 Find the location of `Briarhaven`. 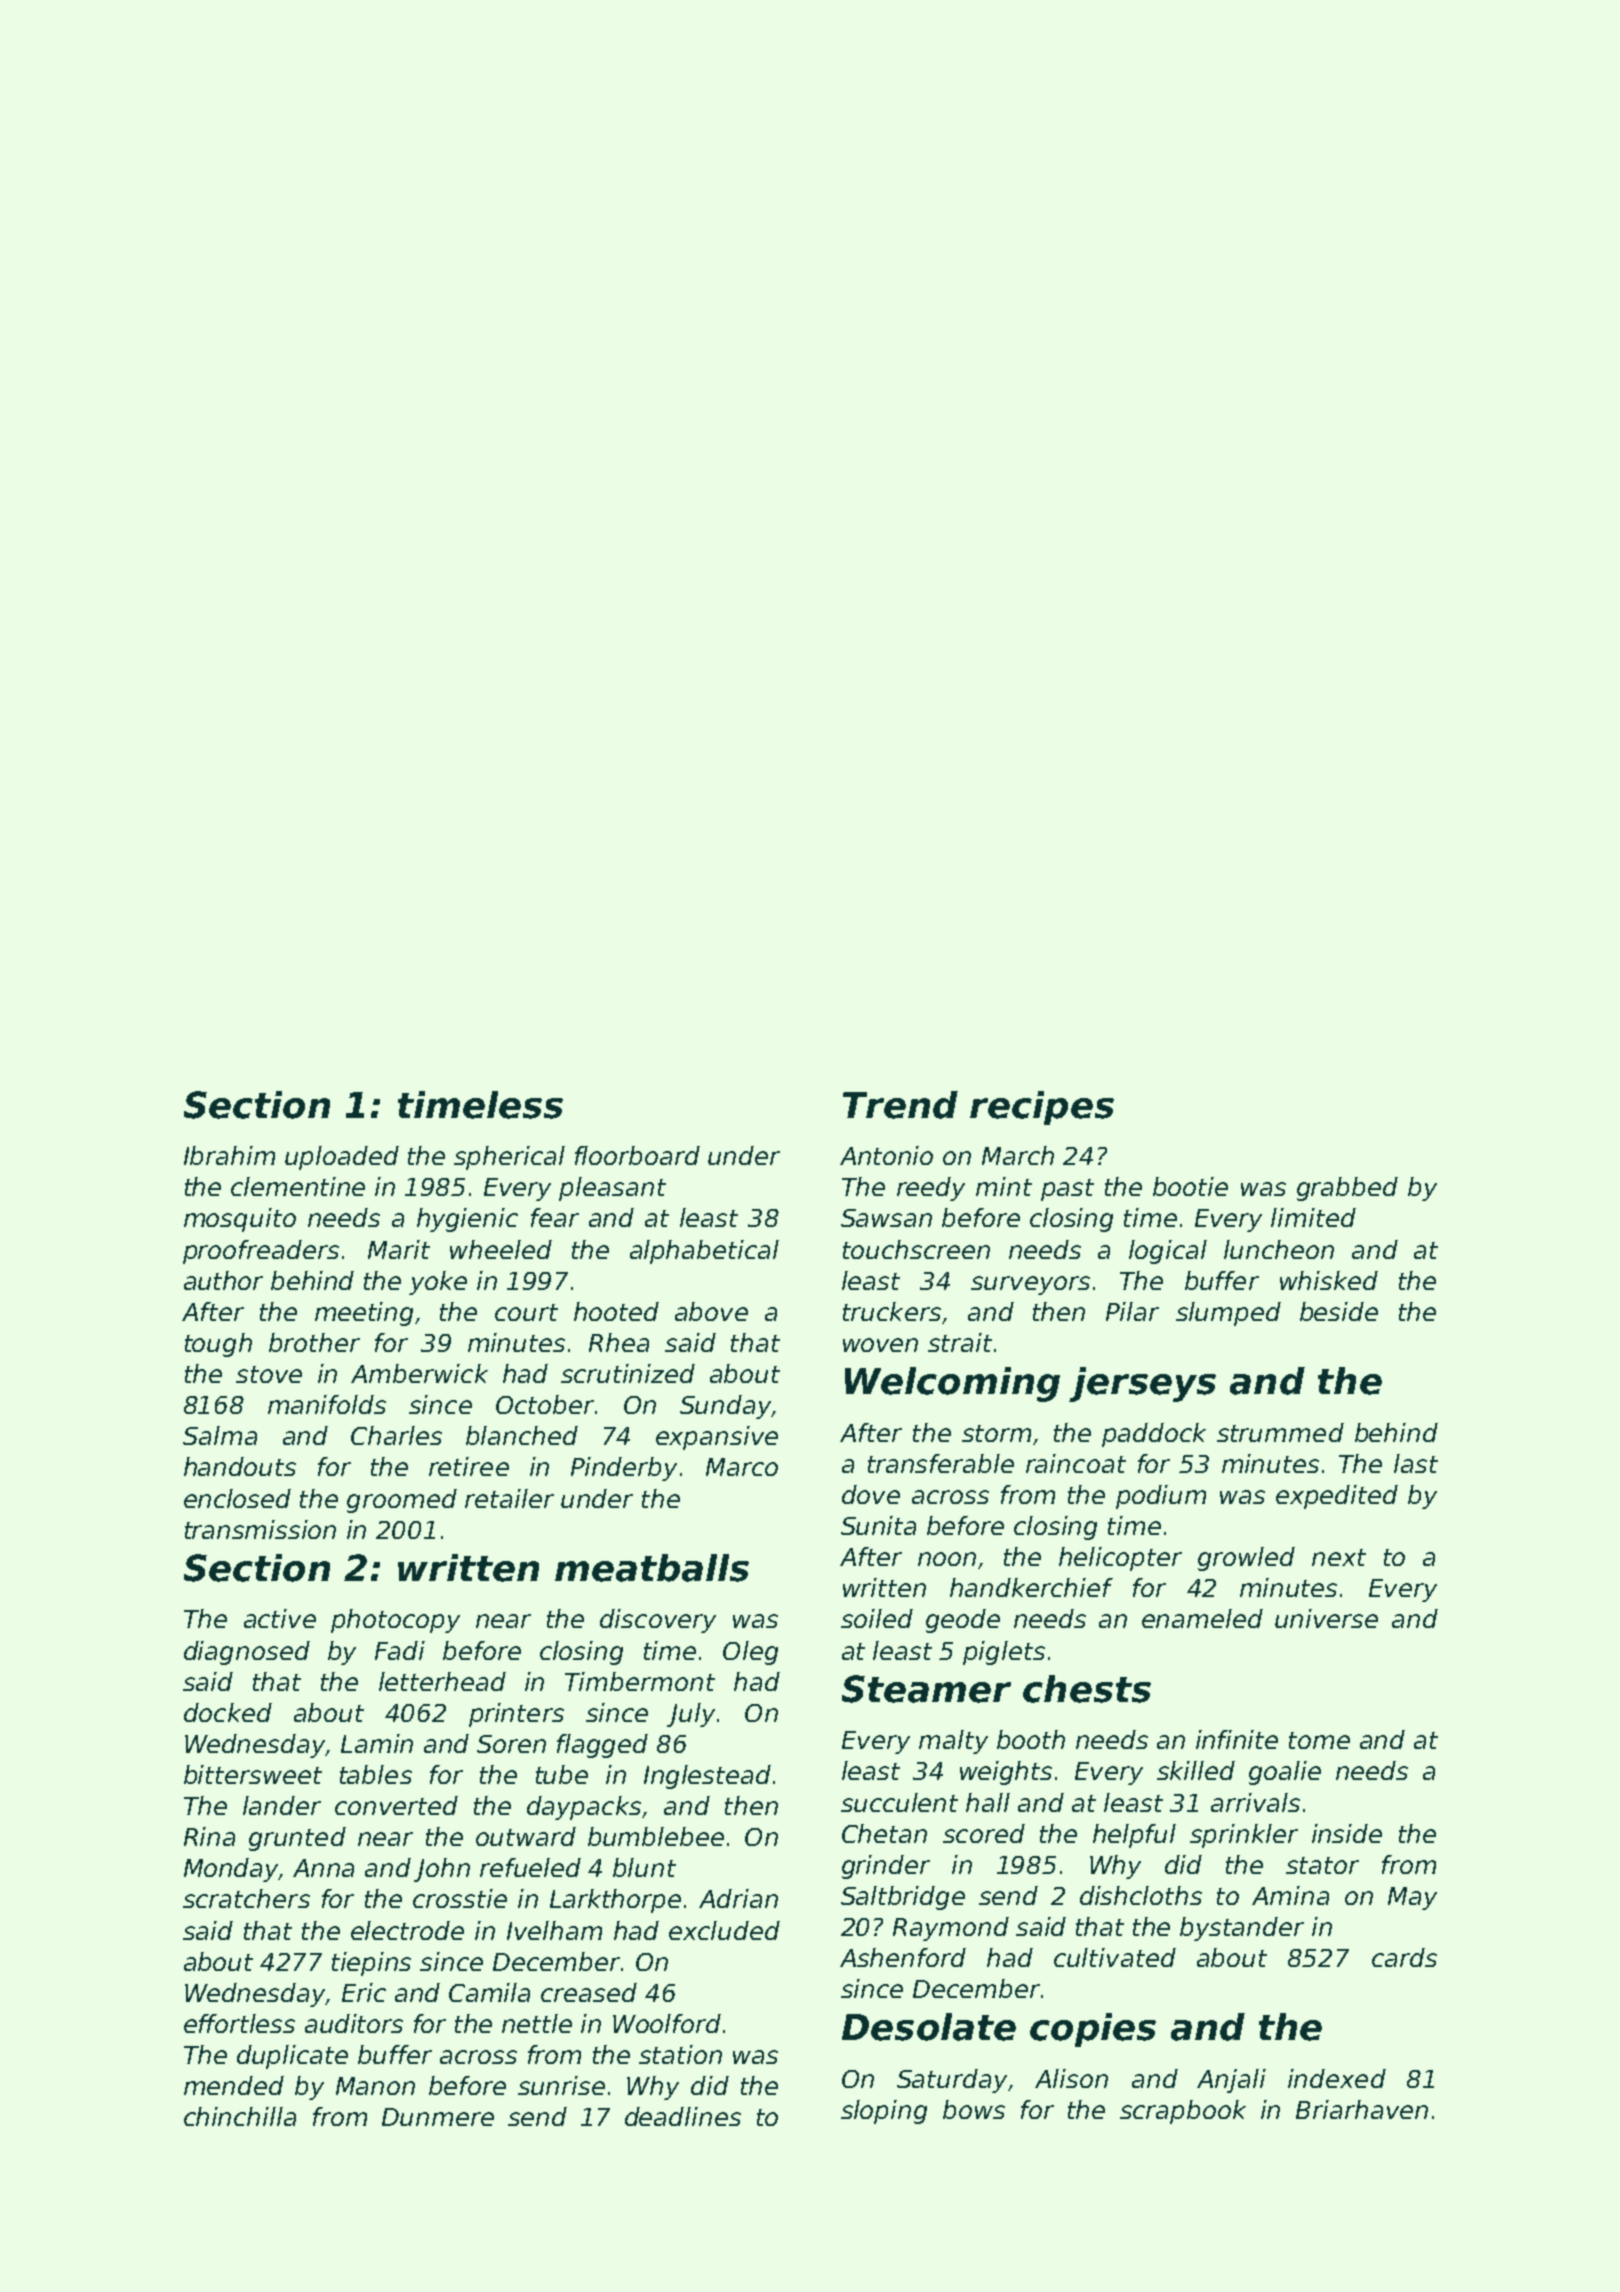

Briarhaven is located at coordinates (1362, 2109).
